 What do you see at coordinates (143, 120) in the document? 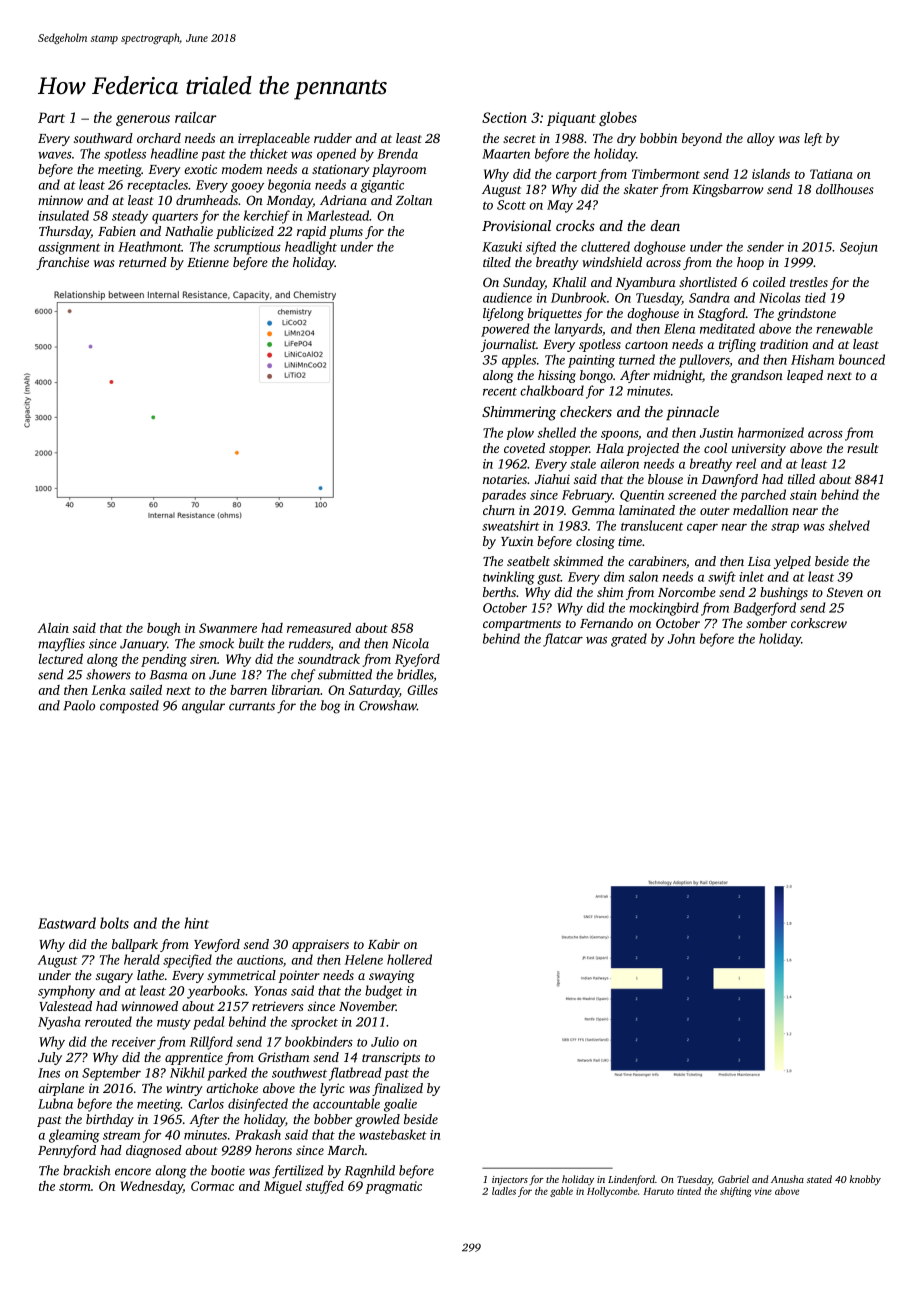
I see `generous` at bounding box center [143, 120].
